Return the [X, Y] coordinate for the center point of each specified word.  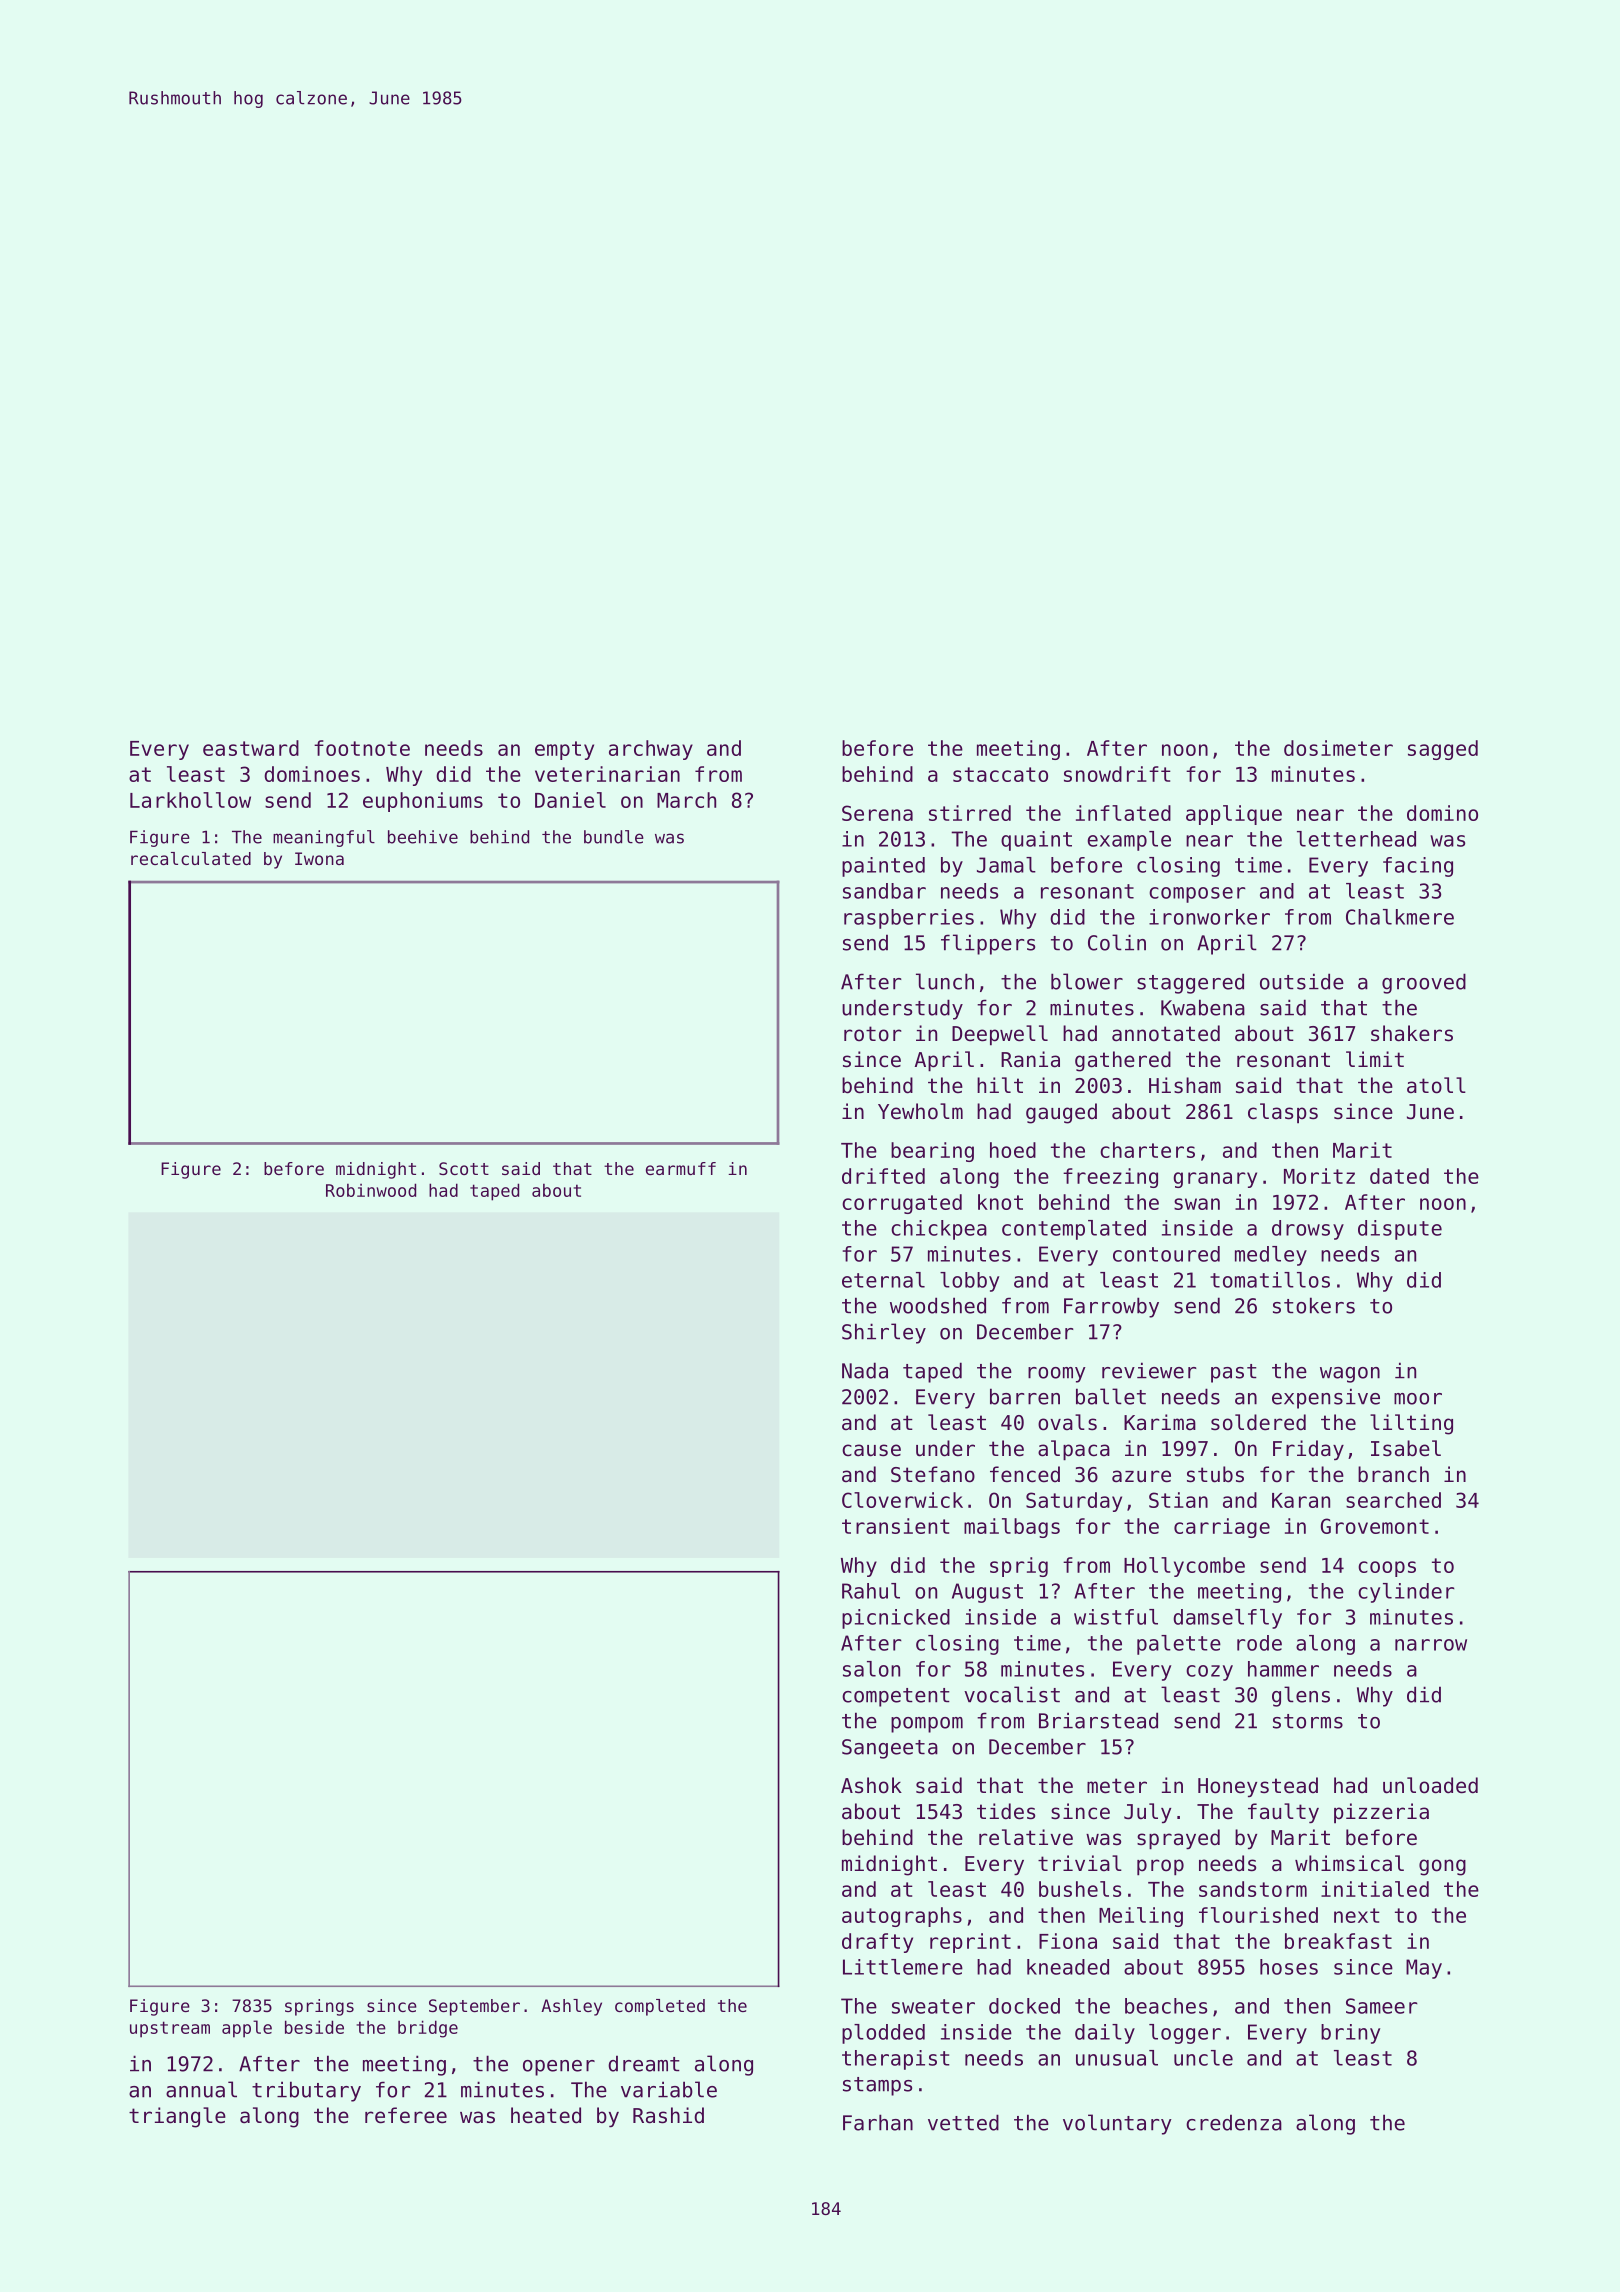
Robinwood [371, 1190]
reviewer [1149, 1370]
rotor [873, 1034]
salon [871, 1669]
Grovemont [1375, 1526]
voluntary [1117, 2124]
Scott [464, 1168]
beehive [423, 837]
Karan [1301, 1500]
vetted [963, 2122]
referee [406, 2115]
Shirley [884, 1333]
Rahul [871, 1591]
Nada [865, 1370]
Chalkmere [1400, 917]
